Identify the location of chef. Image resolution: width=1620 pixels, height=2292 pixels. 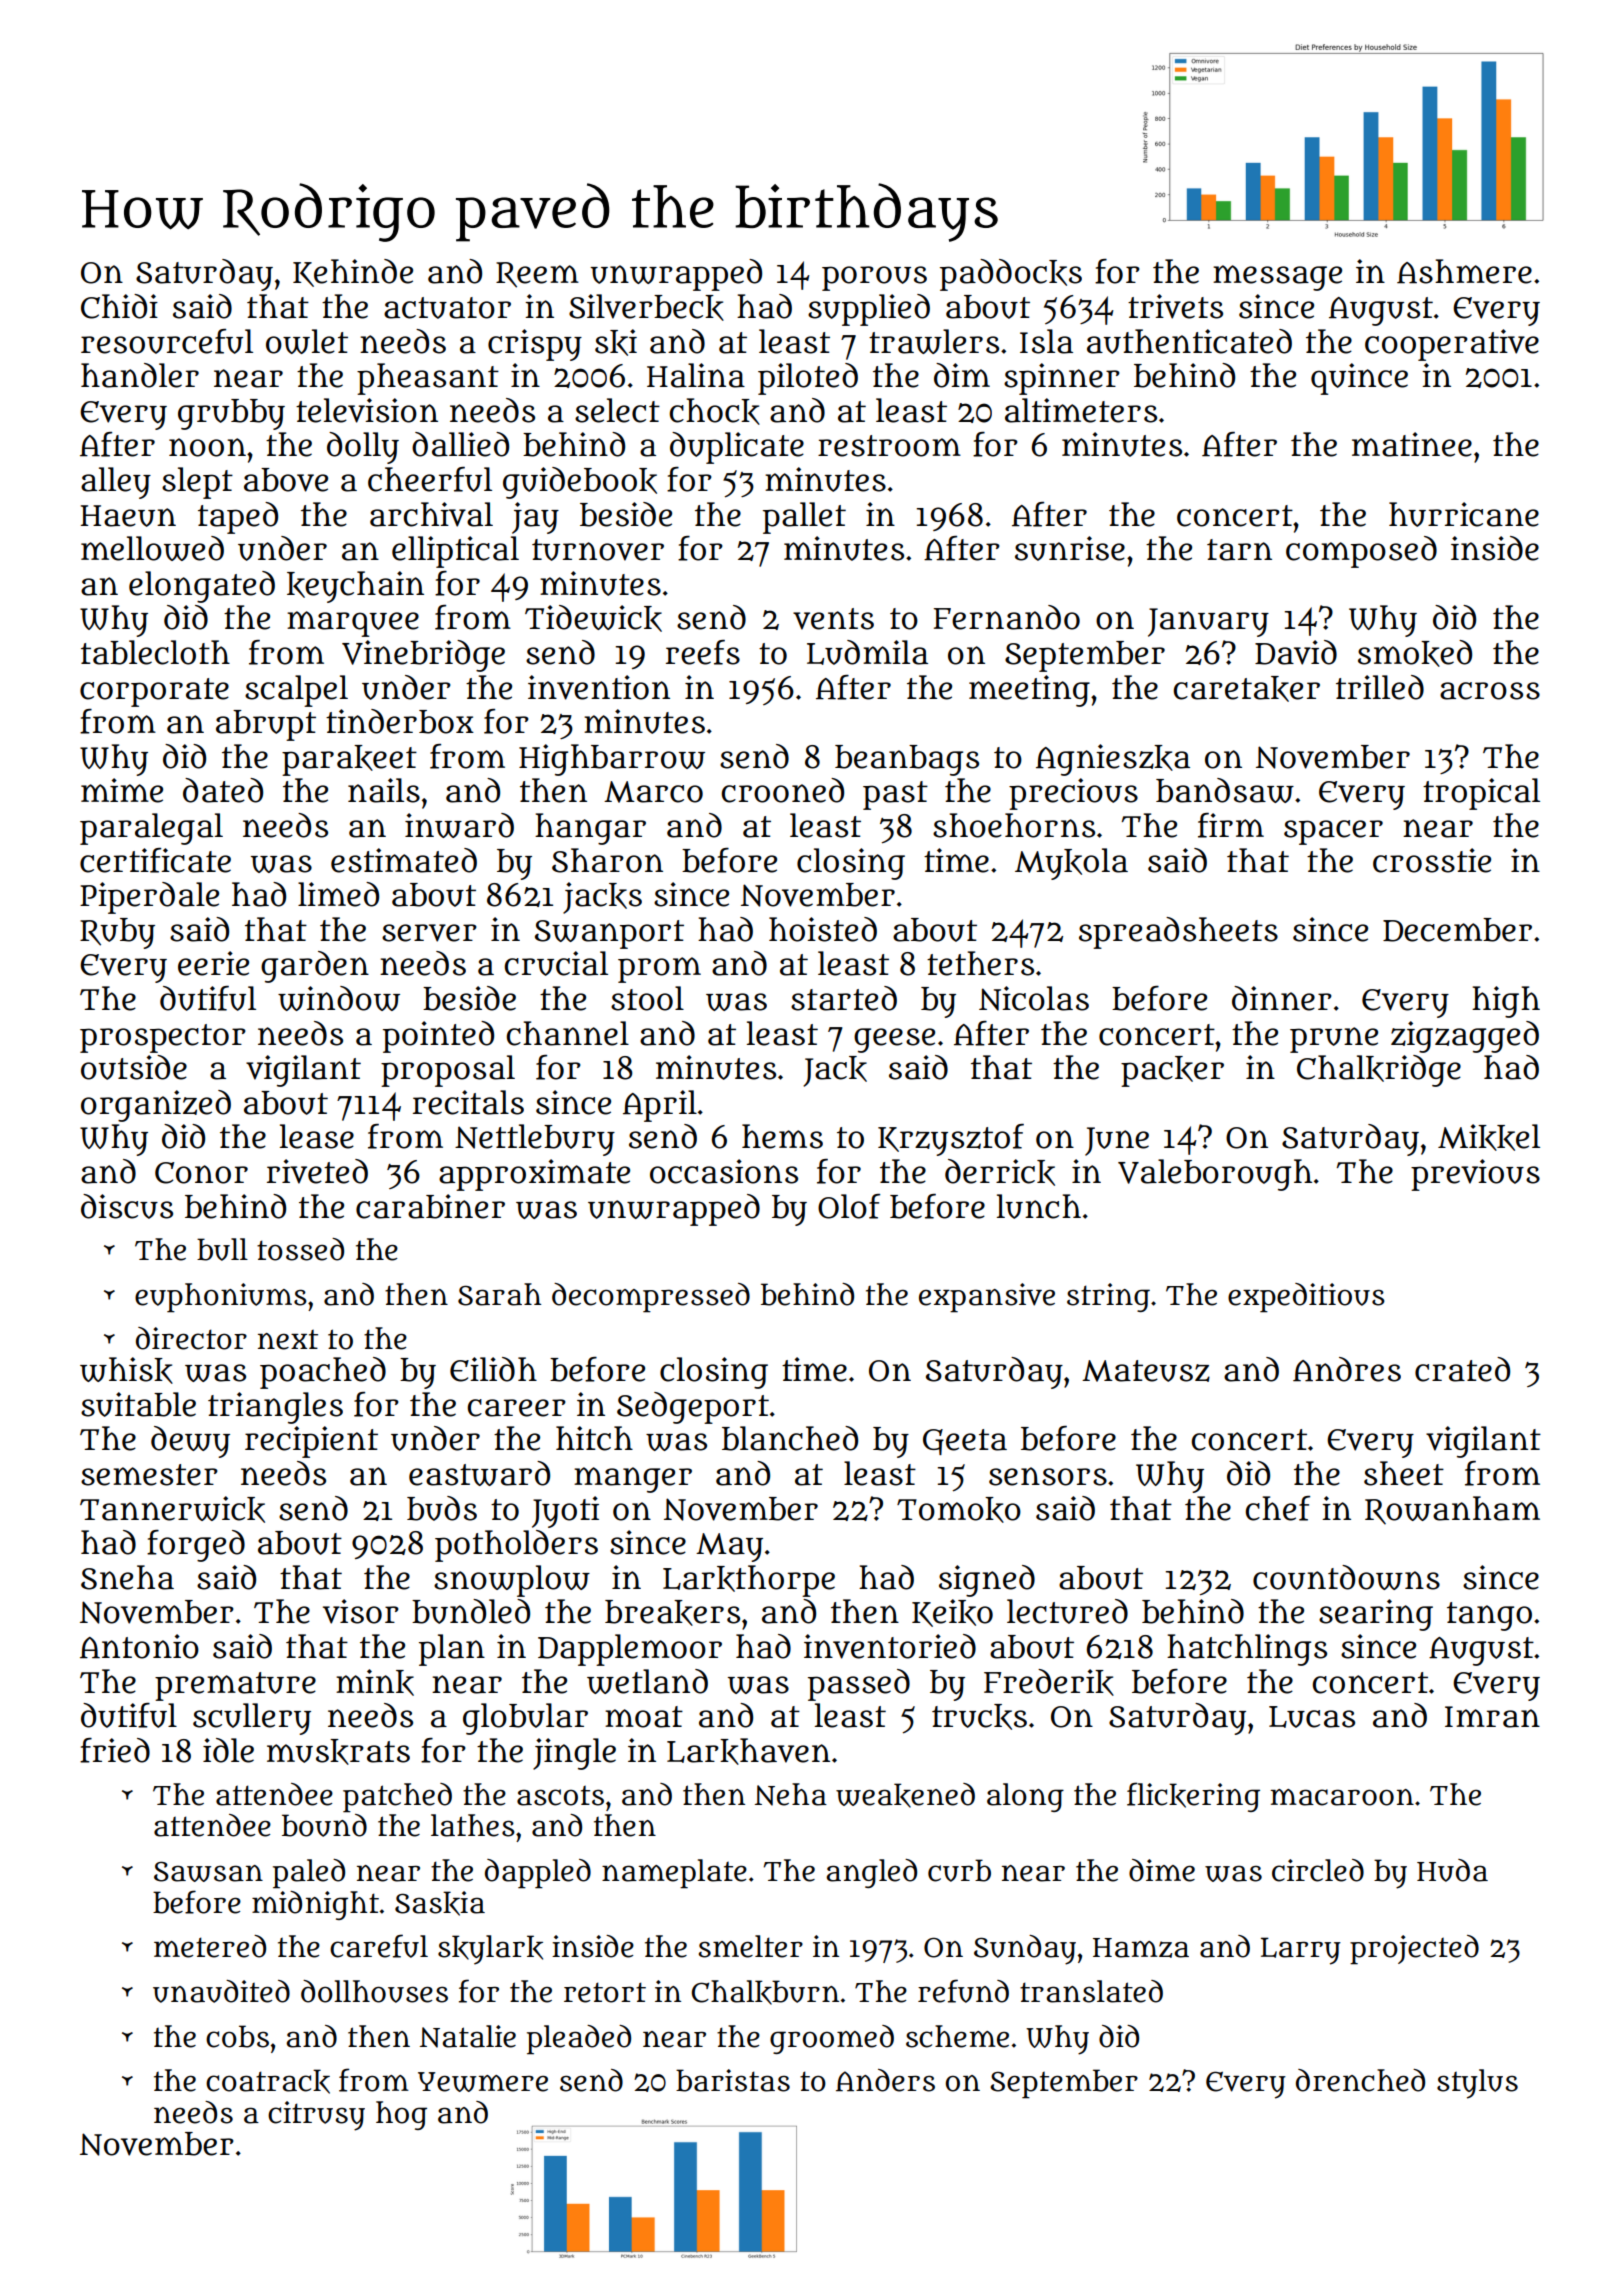
(1277, 1508).
